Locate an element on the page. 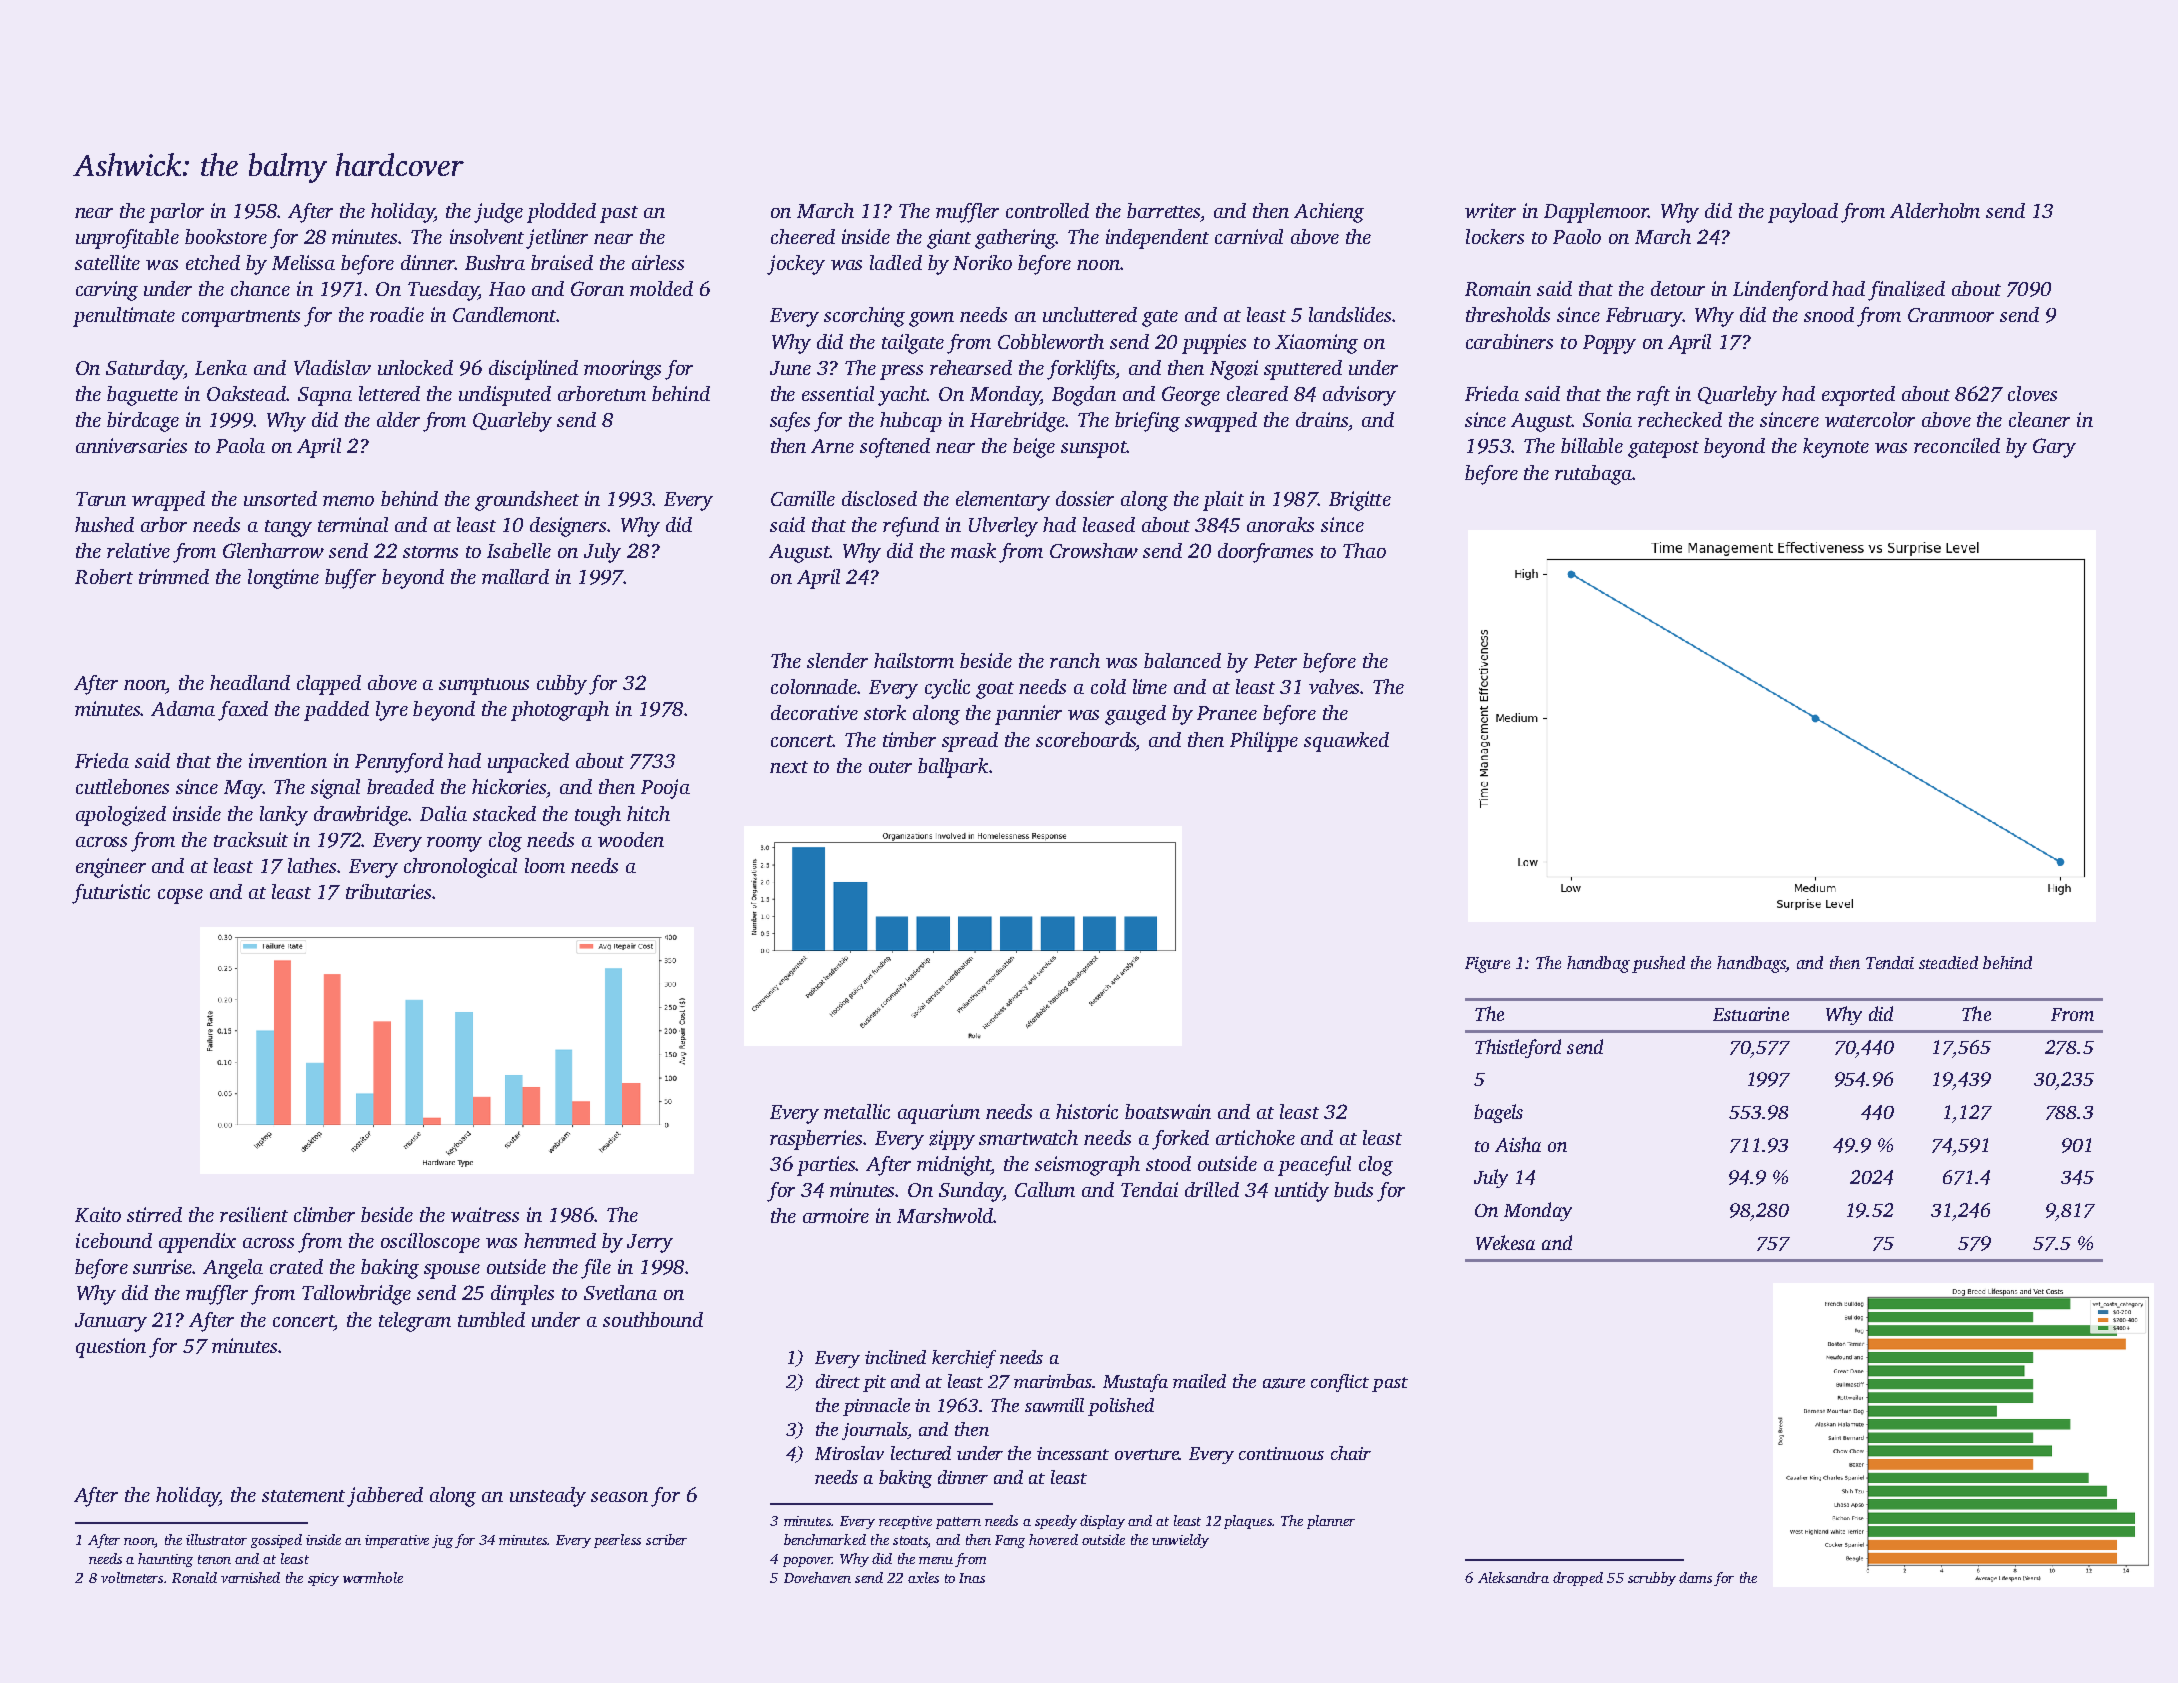 The height and width of the page is (1683, 2178). payload is located at coordinates (1803, 213).
